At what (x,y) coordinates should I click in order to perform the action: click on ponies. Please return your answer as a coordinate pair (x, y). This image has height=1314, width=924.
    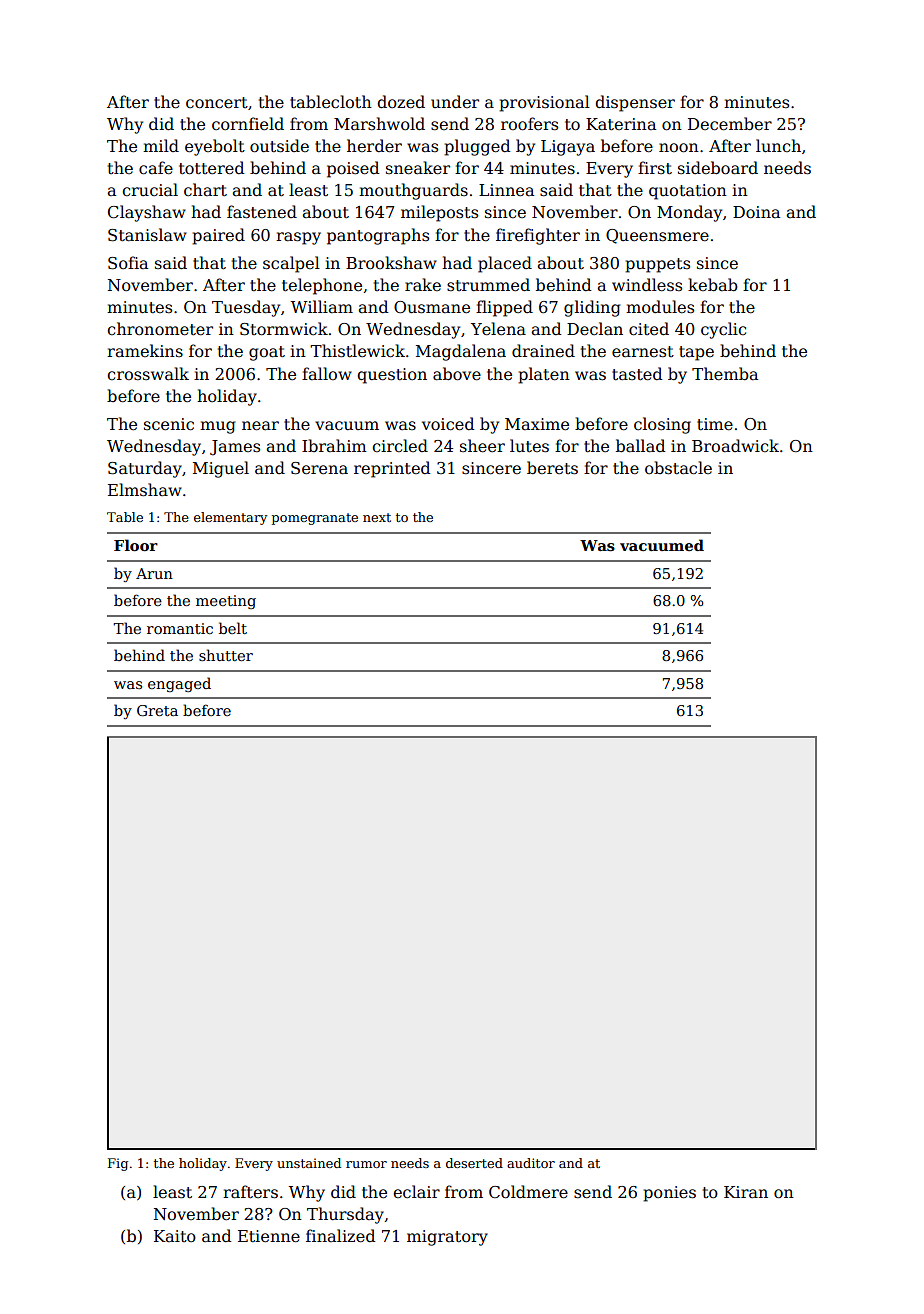
    Looking at the image, I should click on (669, 1194).
